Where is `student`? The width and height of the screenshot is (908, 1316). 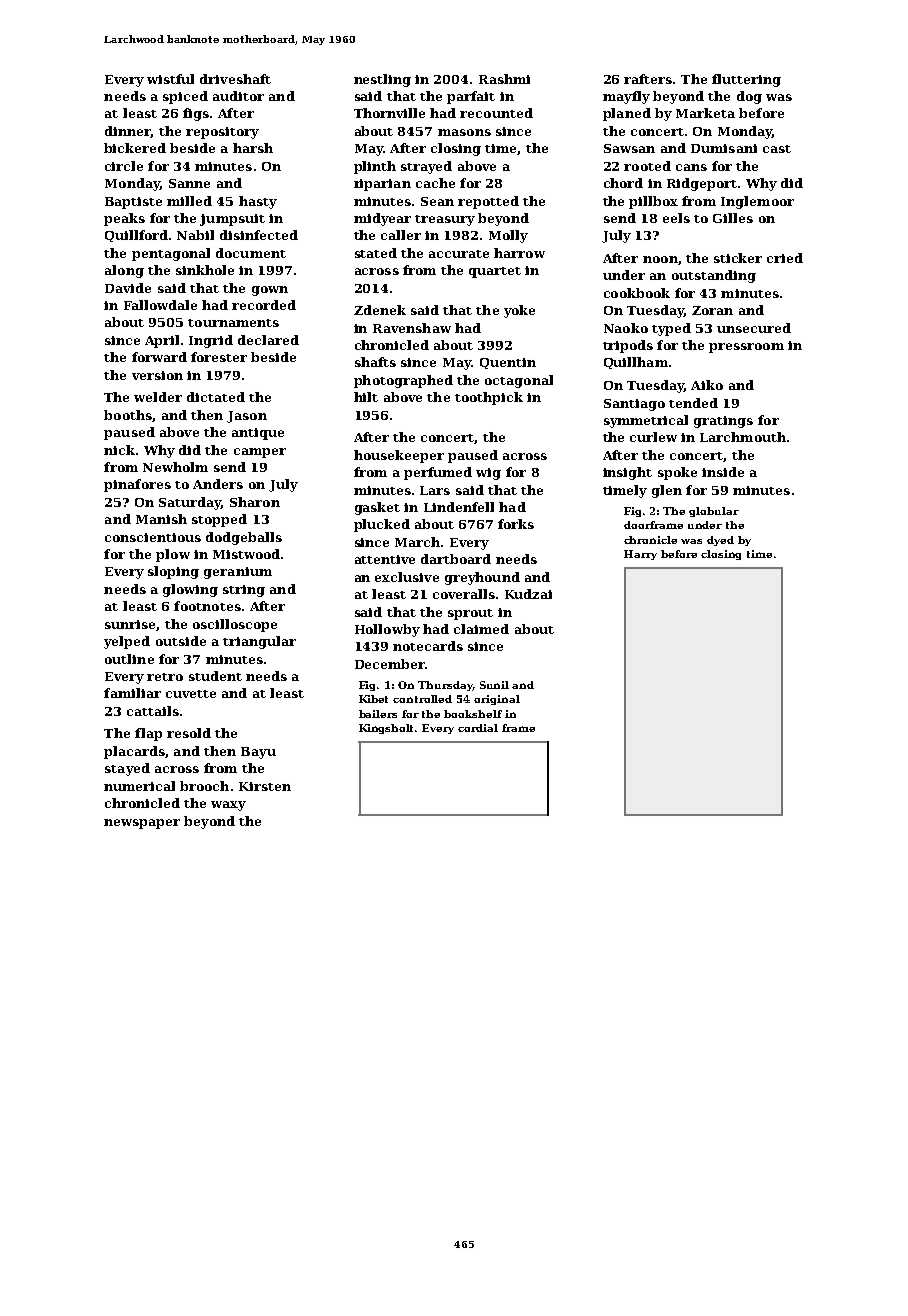
student is located at coordinates (215, 676).
